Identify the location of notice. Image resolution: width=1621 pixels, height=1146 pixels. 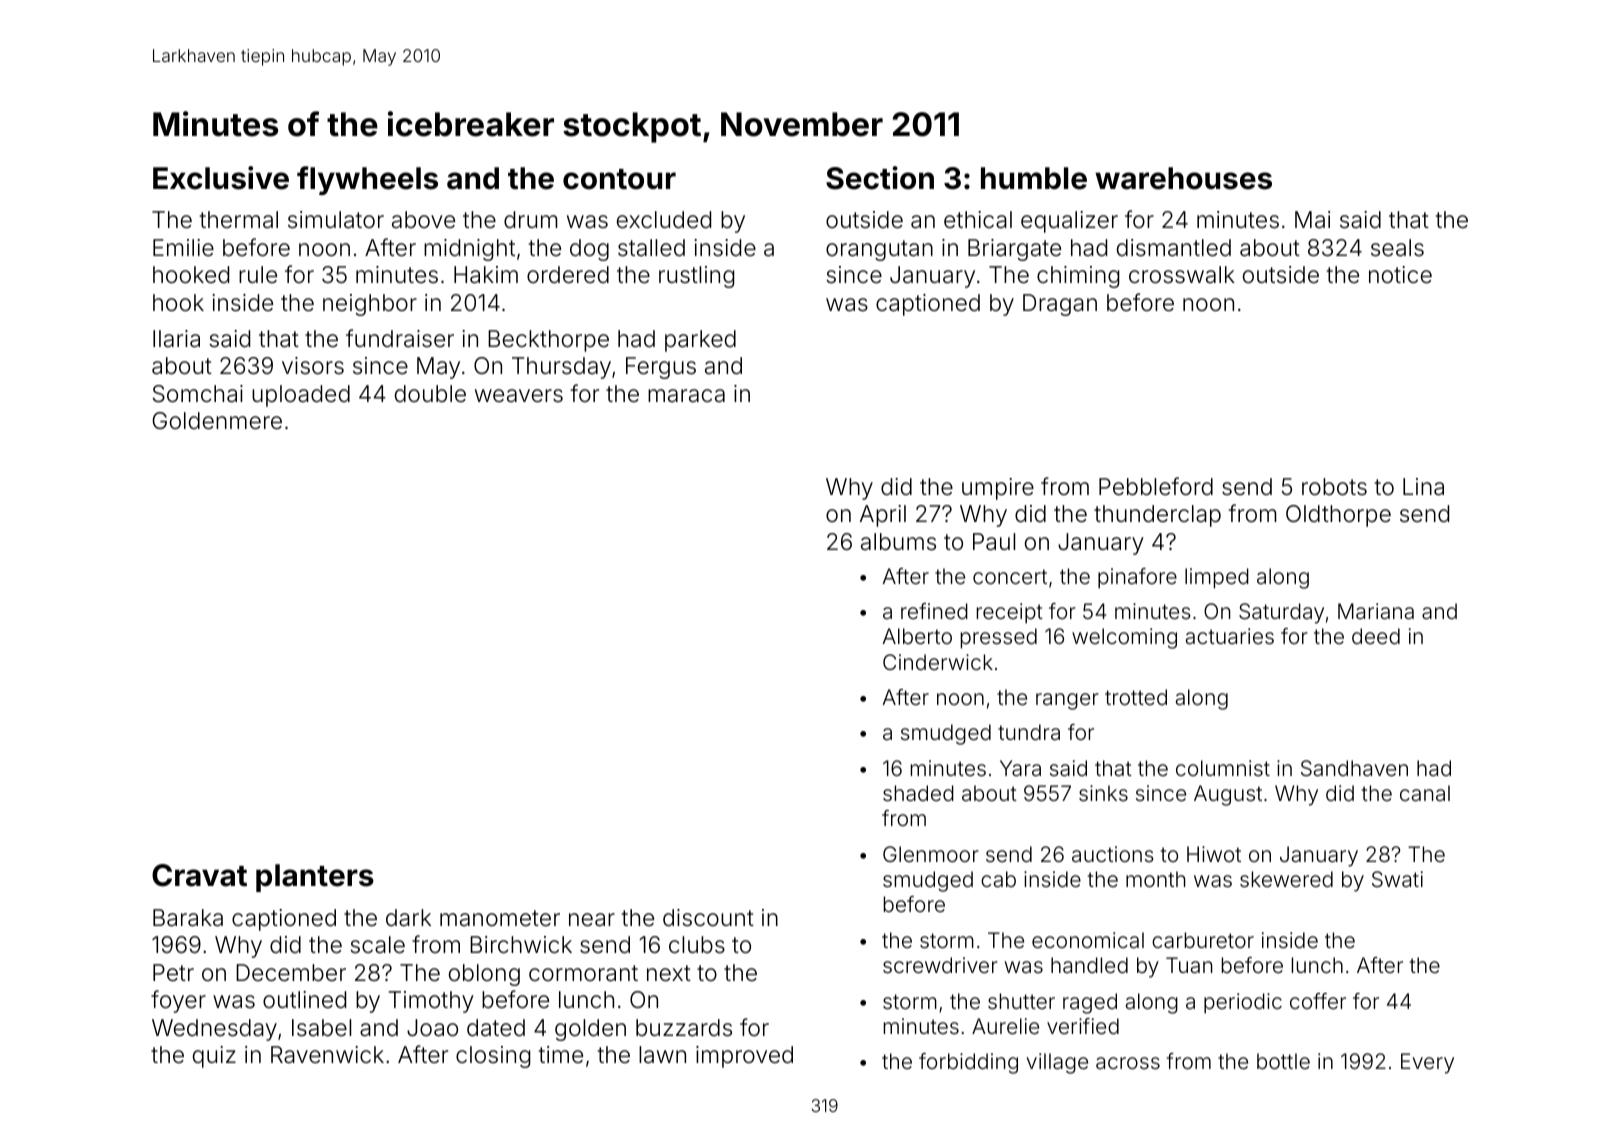
(1400, 275).
